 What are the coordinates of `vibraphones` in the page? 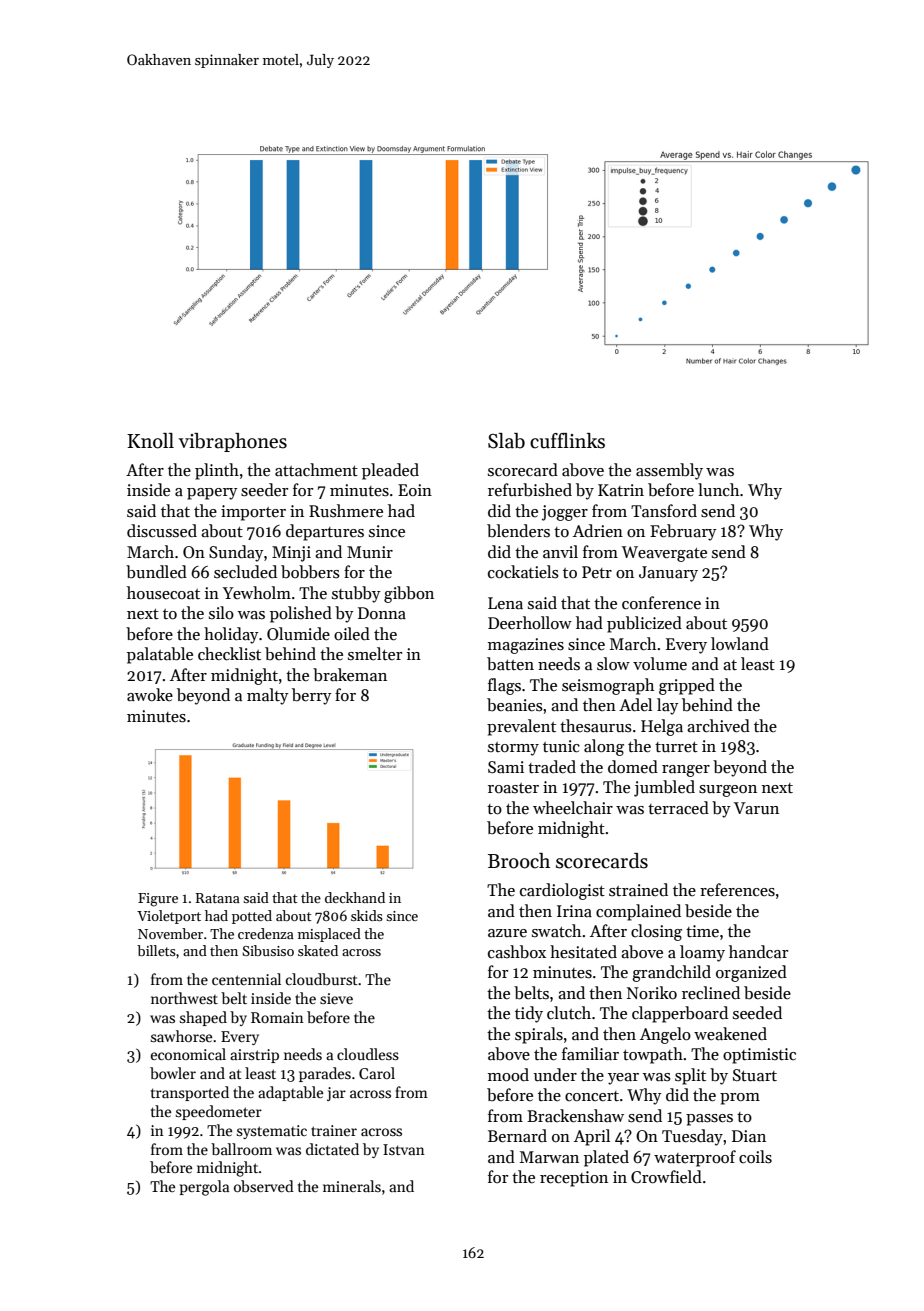 It's located at (233, 442).
